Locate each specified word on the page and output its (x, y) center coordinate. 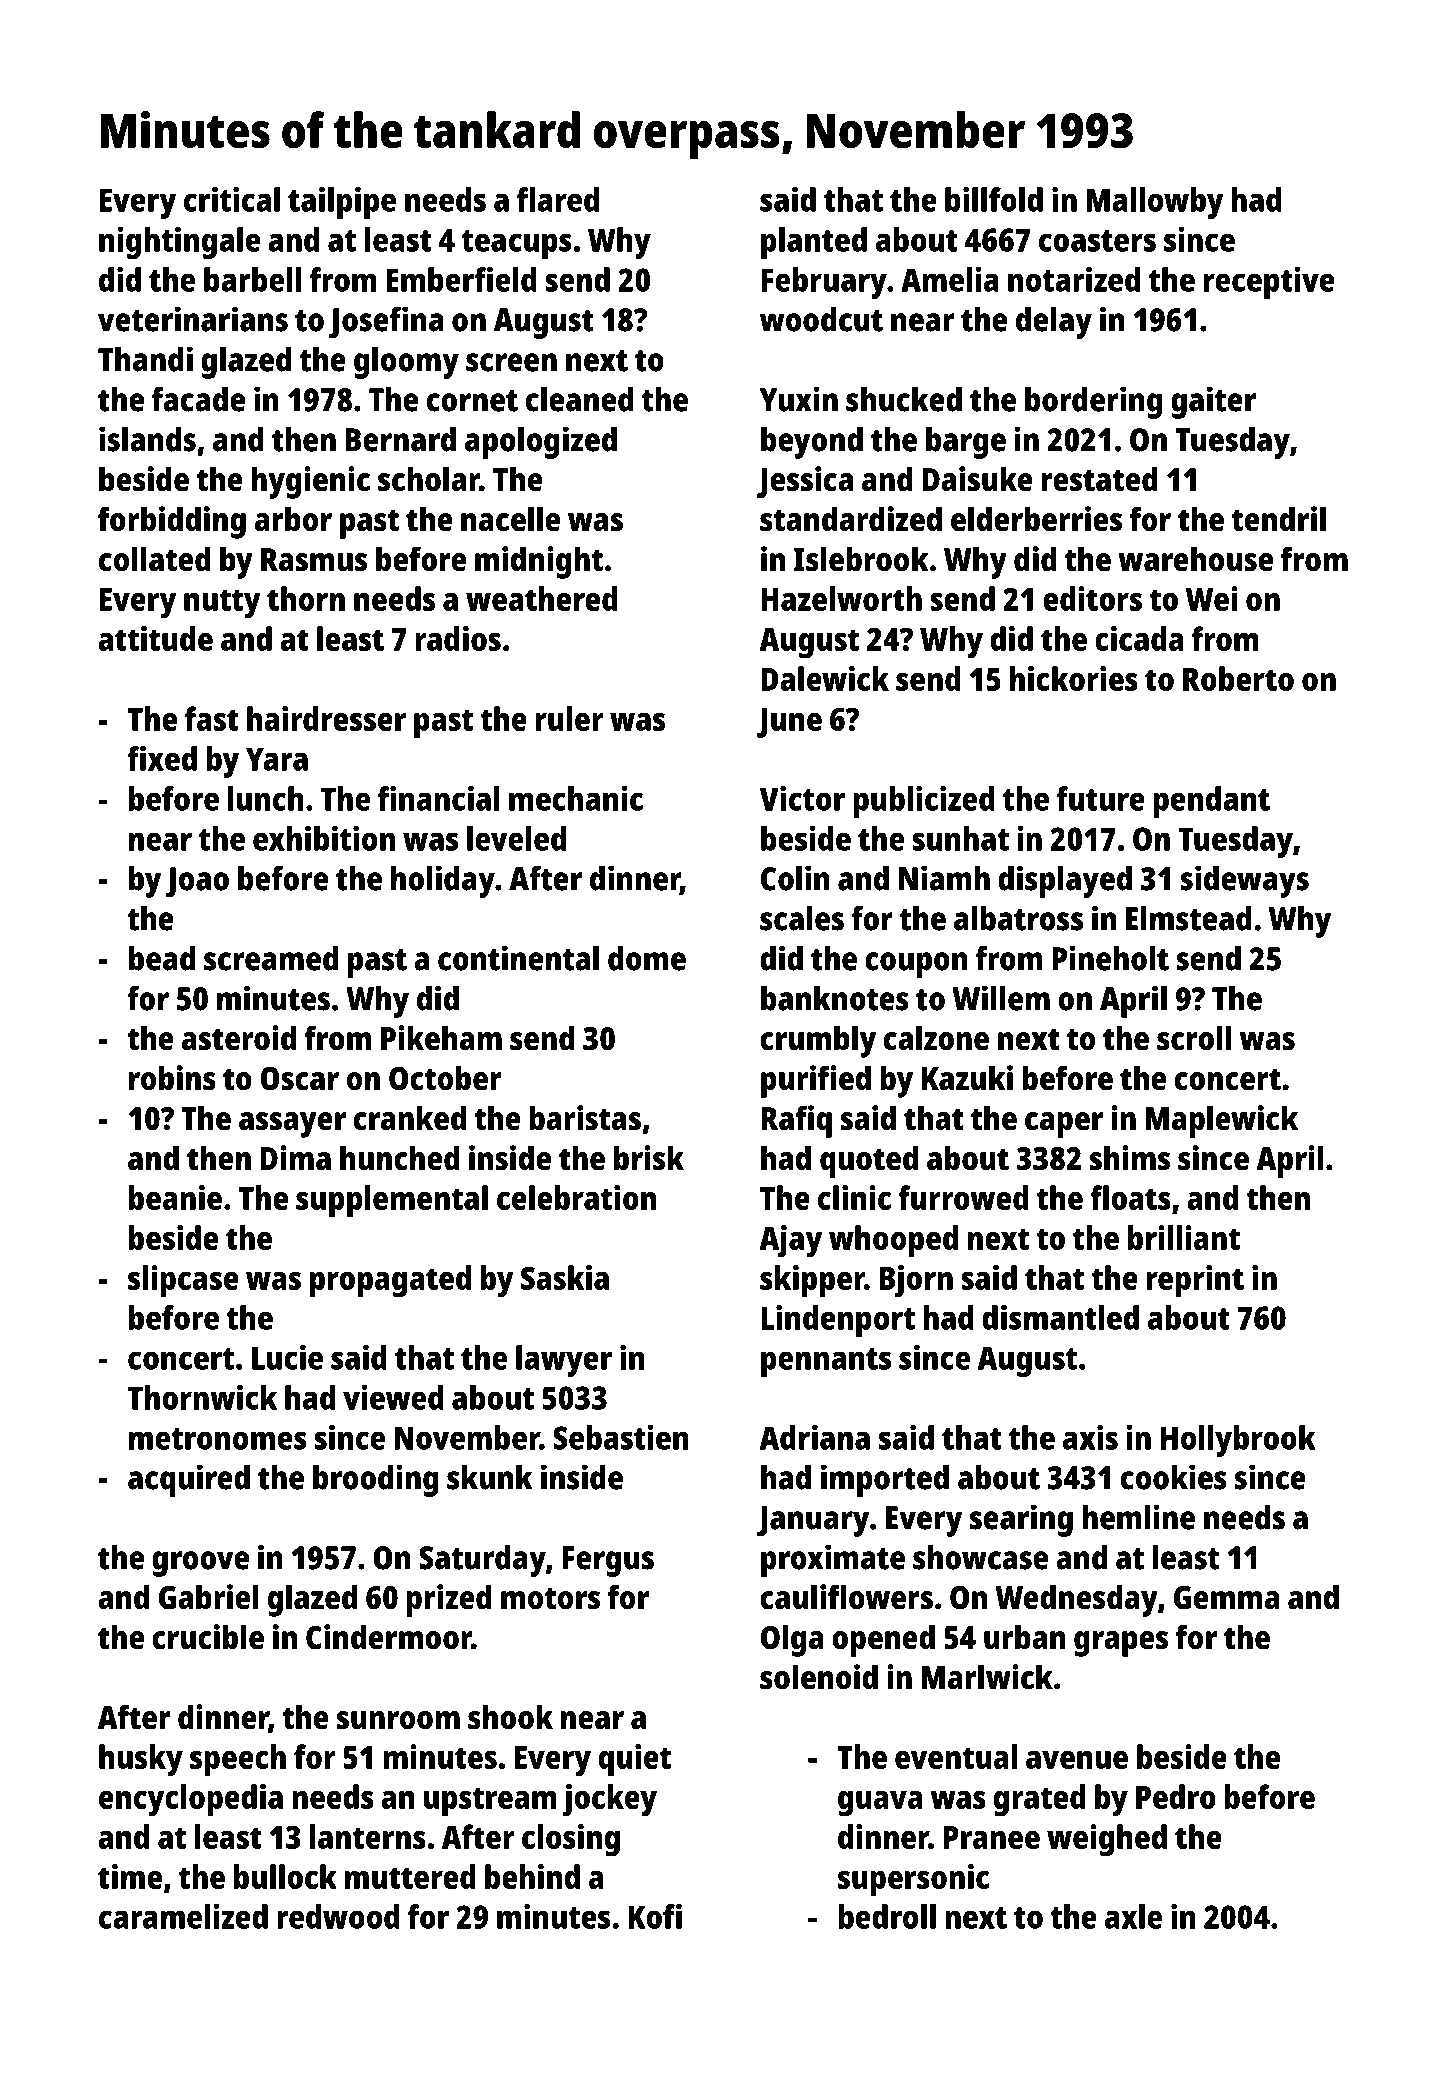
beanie (175, 1197)
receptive (1269, 283)
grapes (1121, 1644)
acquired (189, 1480)
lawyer (564, 1361)
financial (439, 798)
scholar (428, 479)
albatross (1018, 918)
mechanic (576, 798)
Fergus (608, 1561)
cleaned (580, 399)
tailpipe (342, 203)
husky (141, 1760)
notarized (1074, 279)
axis (1090, 1437)
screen (511, 362)
